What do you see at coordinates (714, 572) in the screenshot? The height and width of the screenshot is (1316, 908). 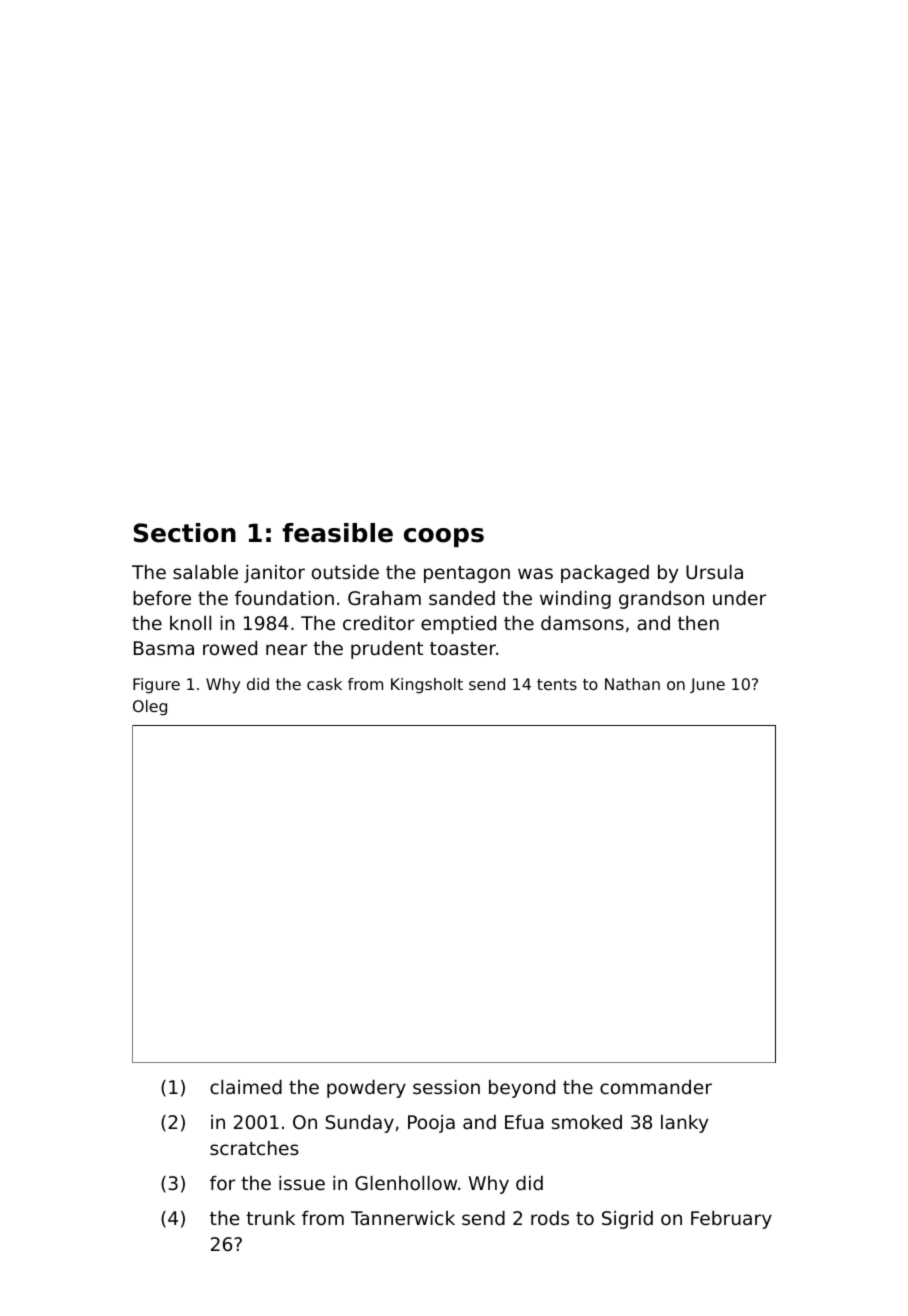 I see `Ursula` at bounding box center [714, 572].
